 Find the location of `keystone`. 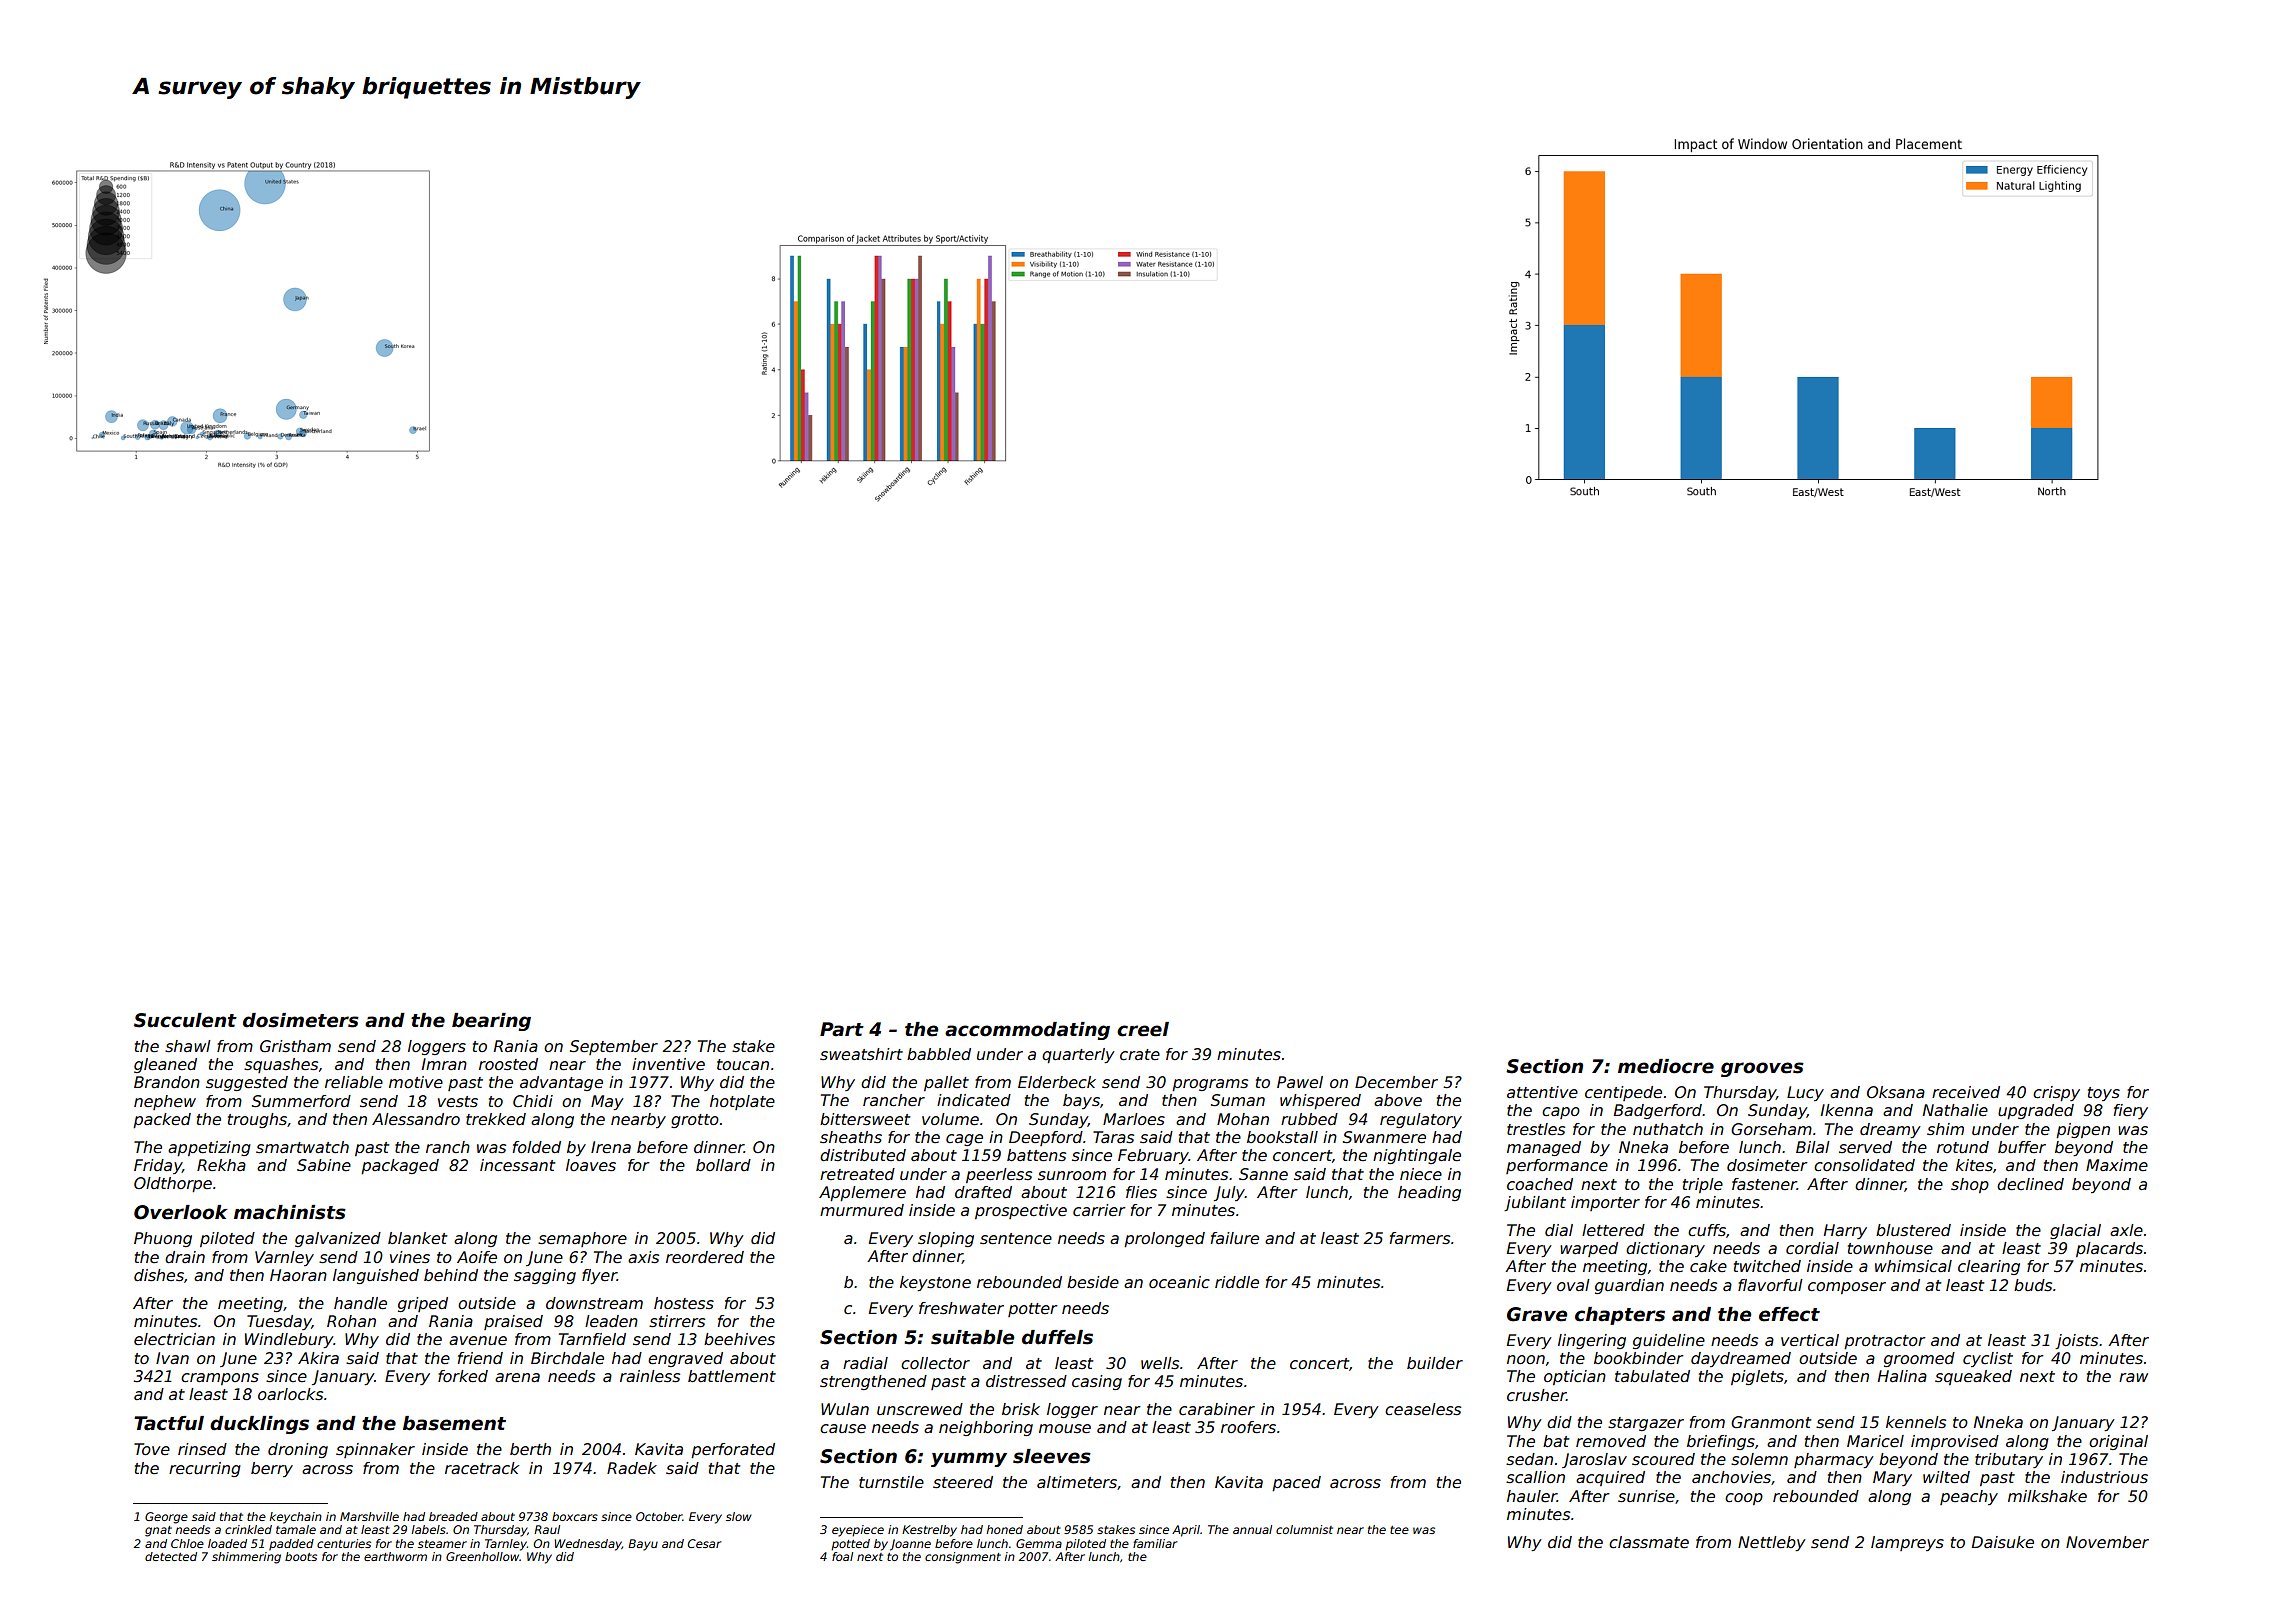

keystone is located at coordinates (935, 1283).
